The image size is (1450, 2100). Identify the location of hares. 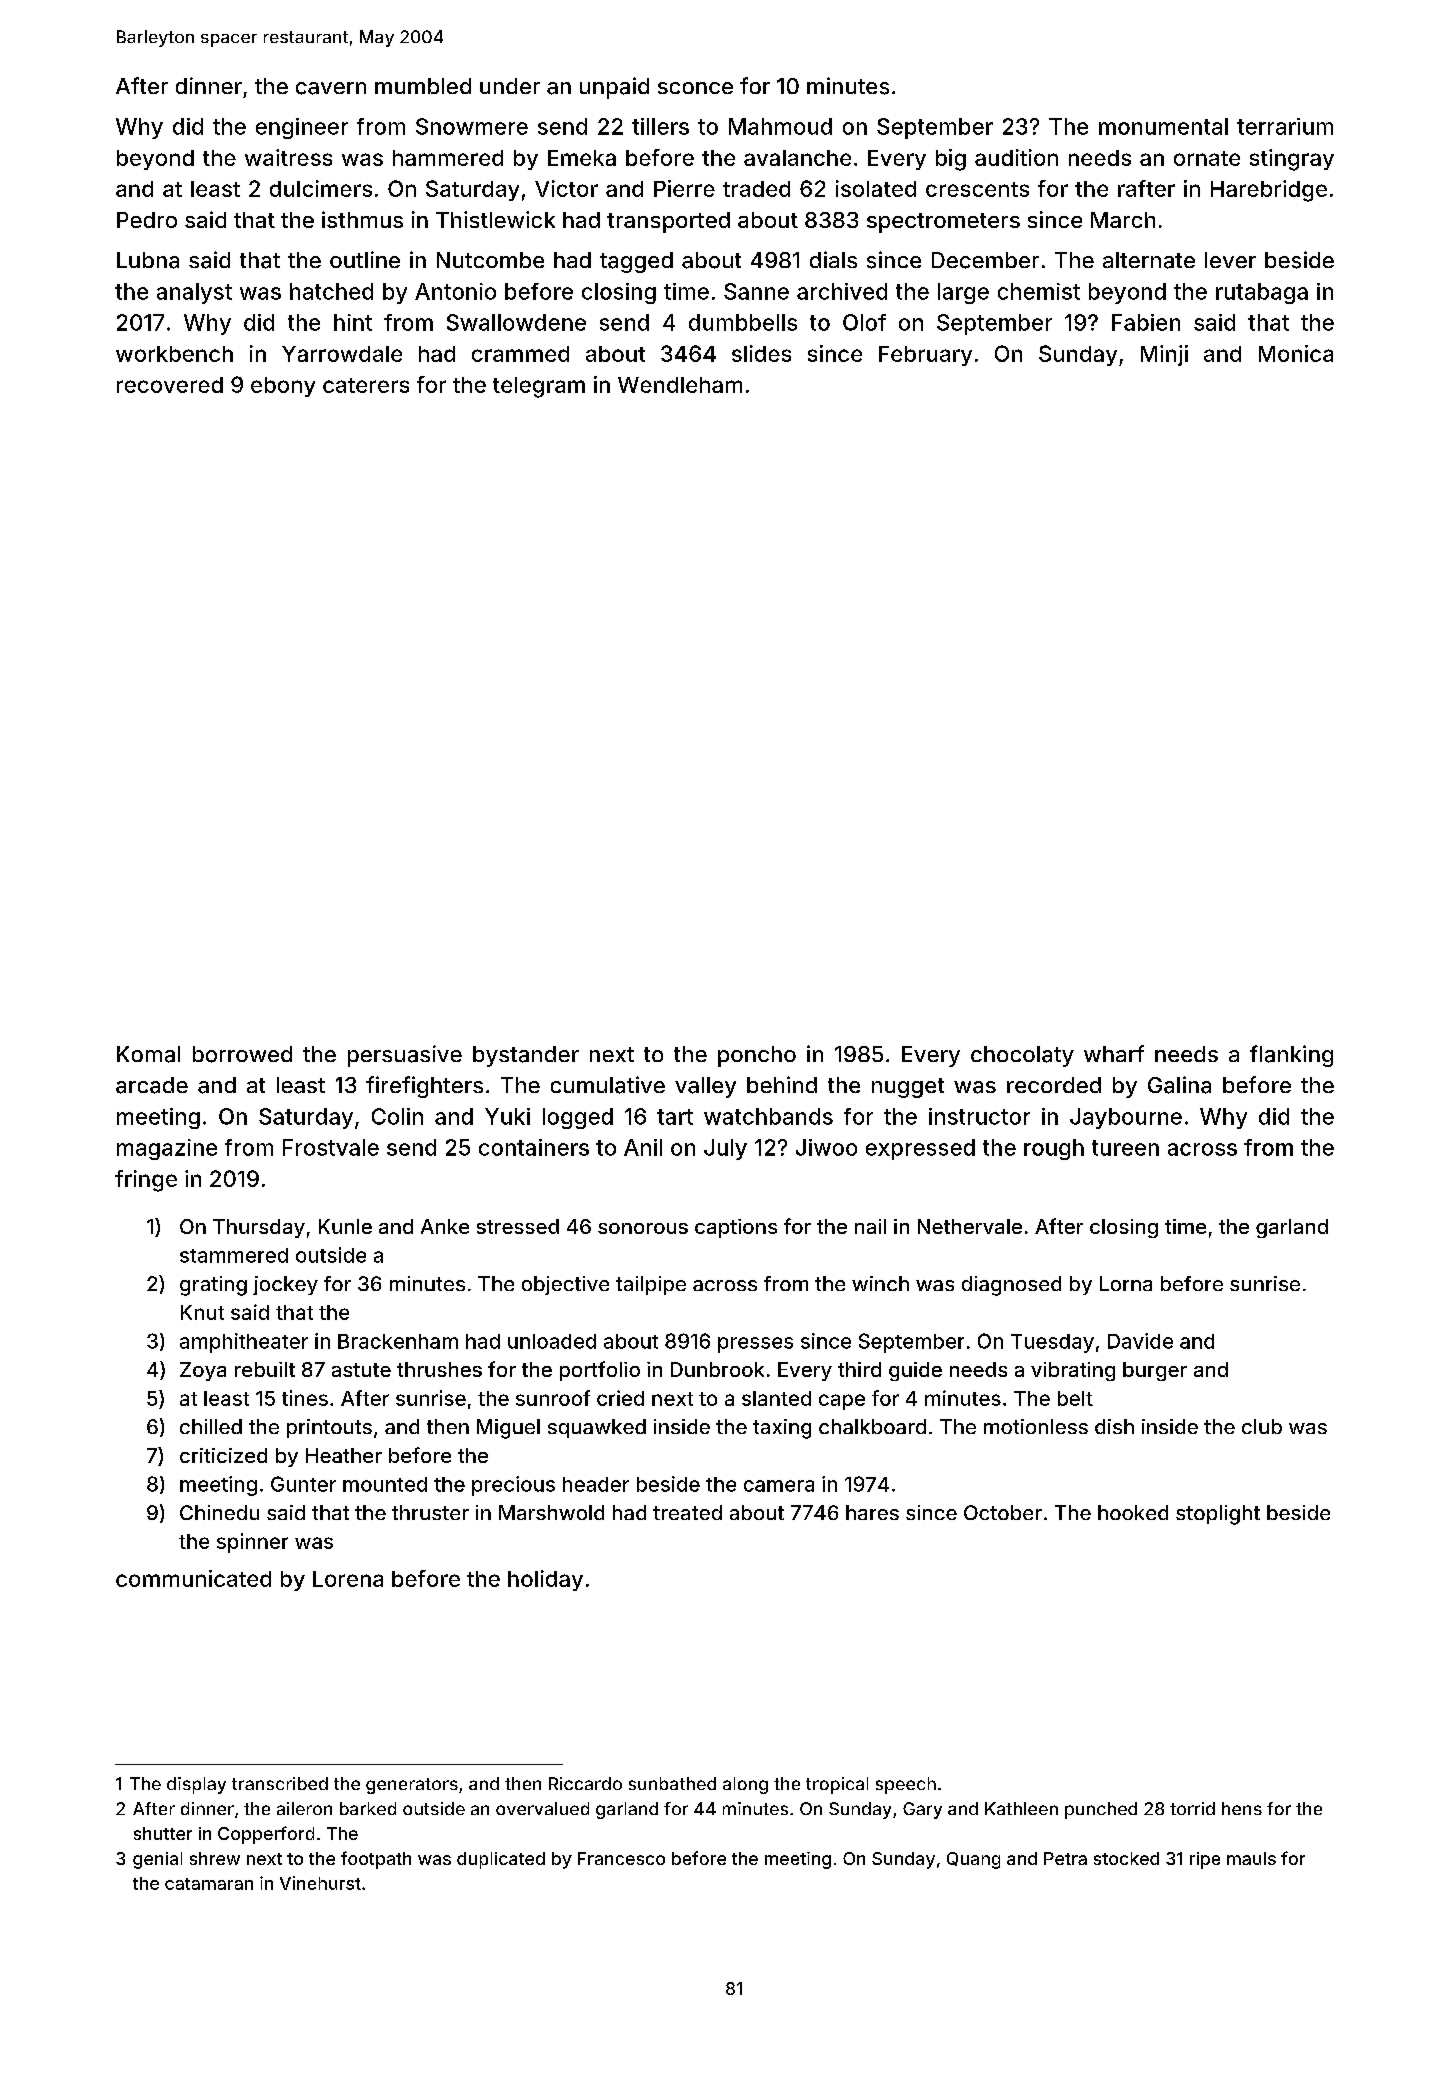
(872, 1512).
